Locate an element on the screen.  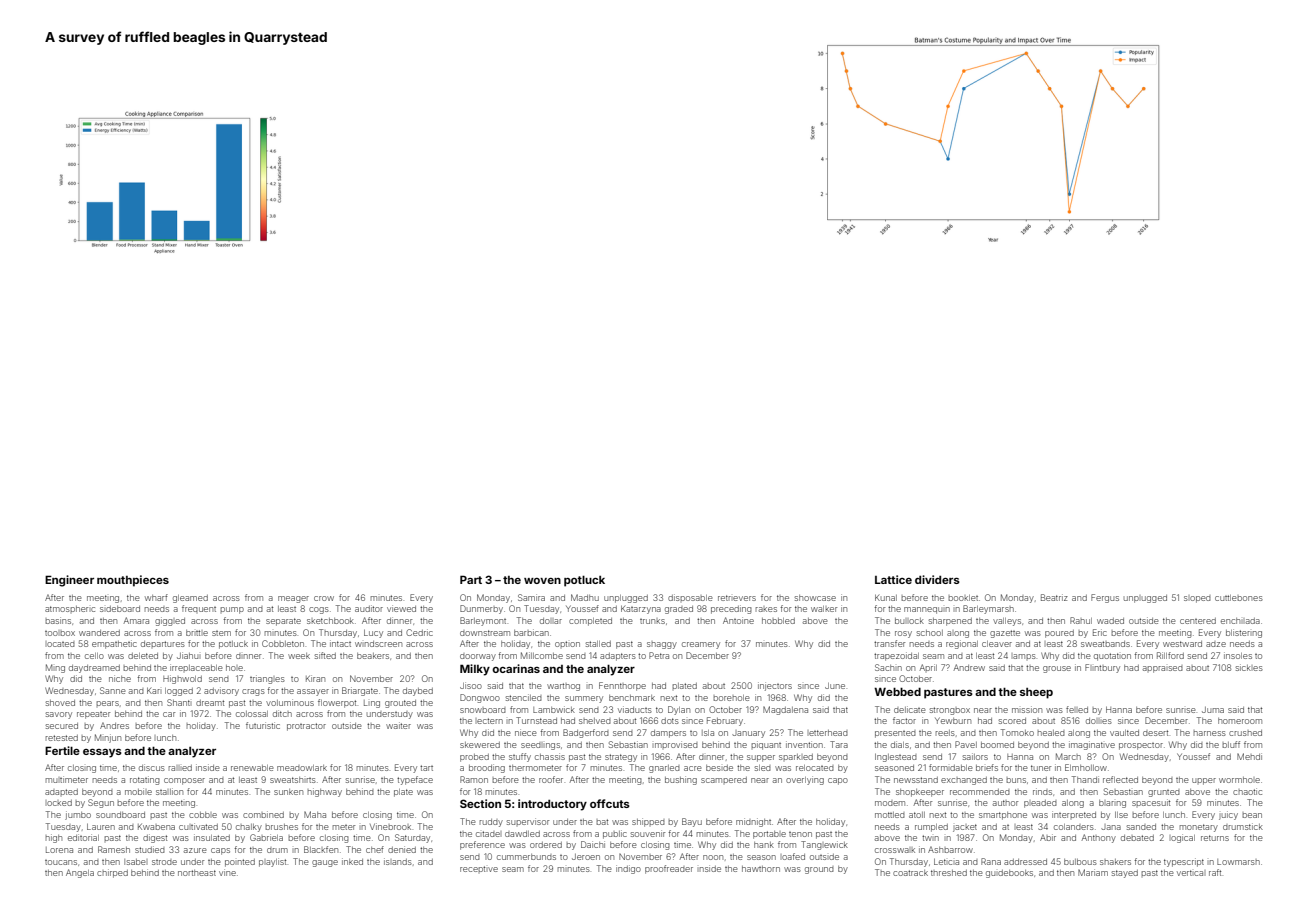
sheep is located at coordinates (1036, 693).
